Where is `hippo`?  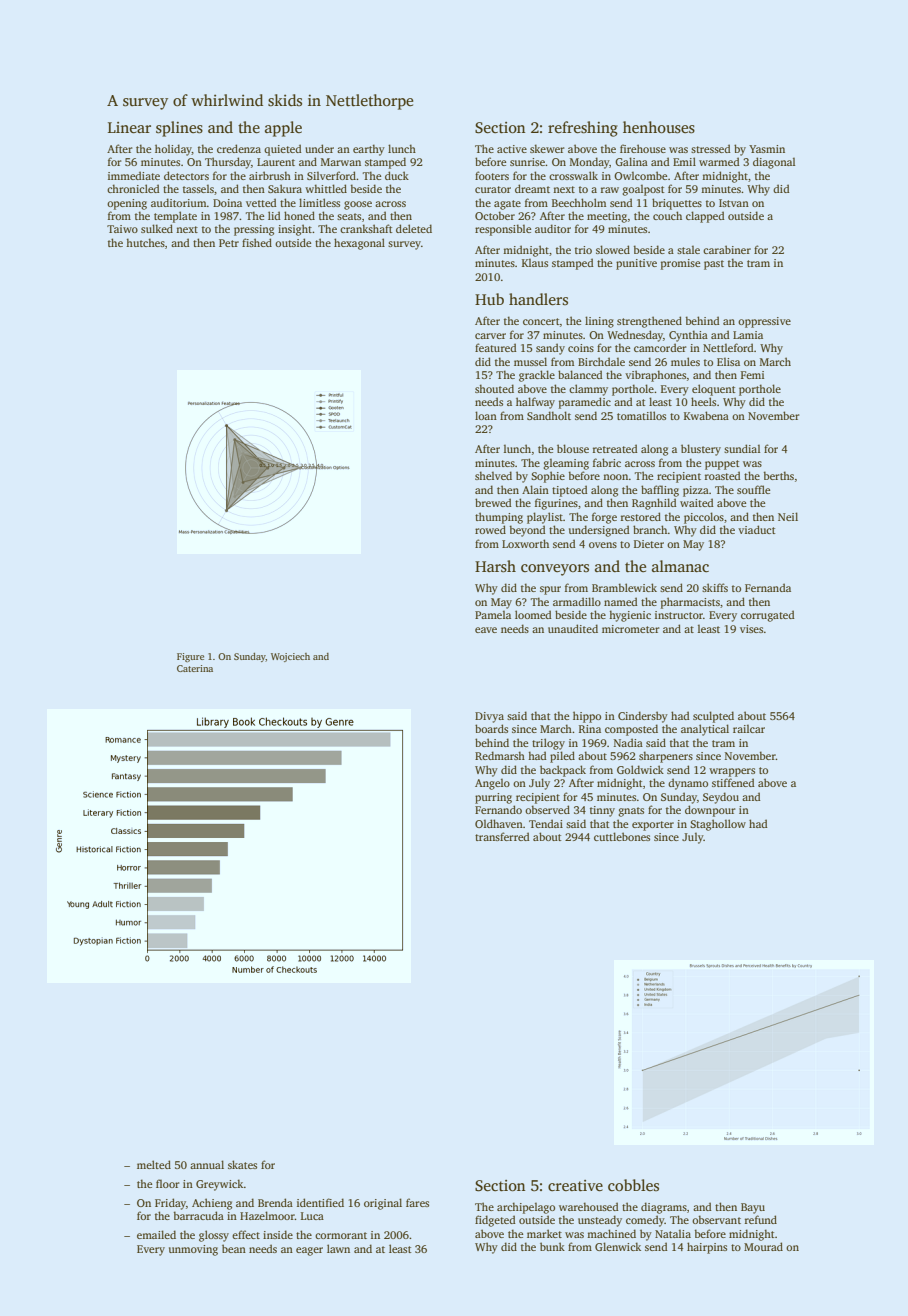 hippo is located at coordinates (587, 717).
